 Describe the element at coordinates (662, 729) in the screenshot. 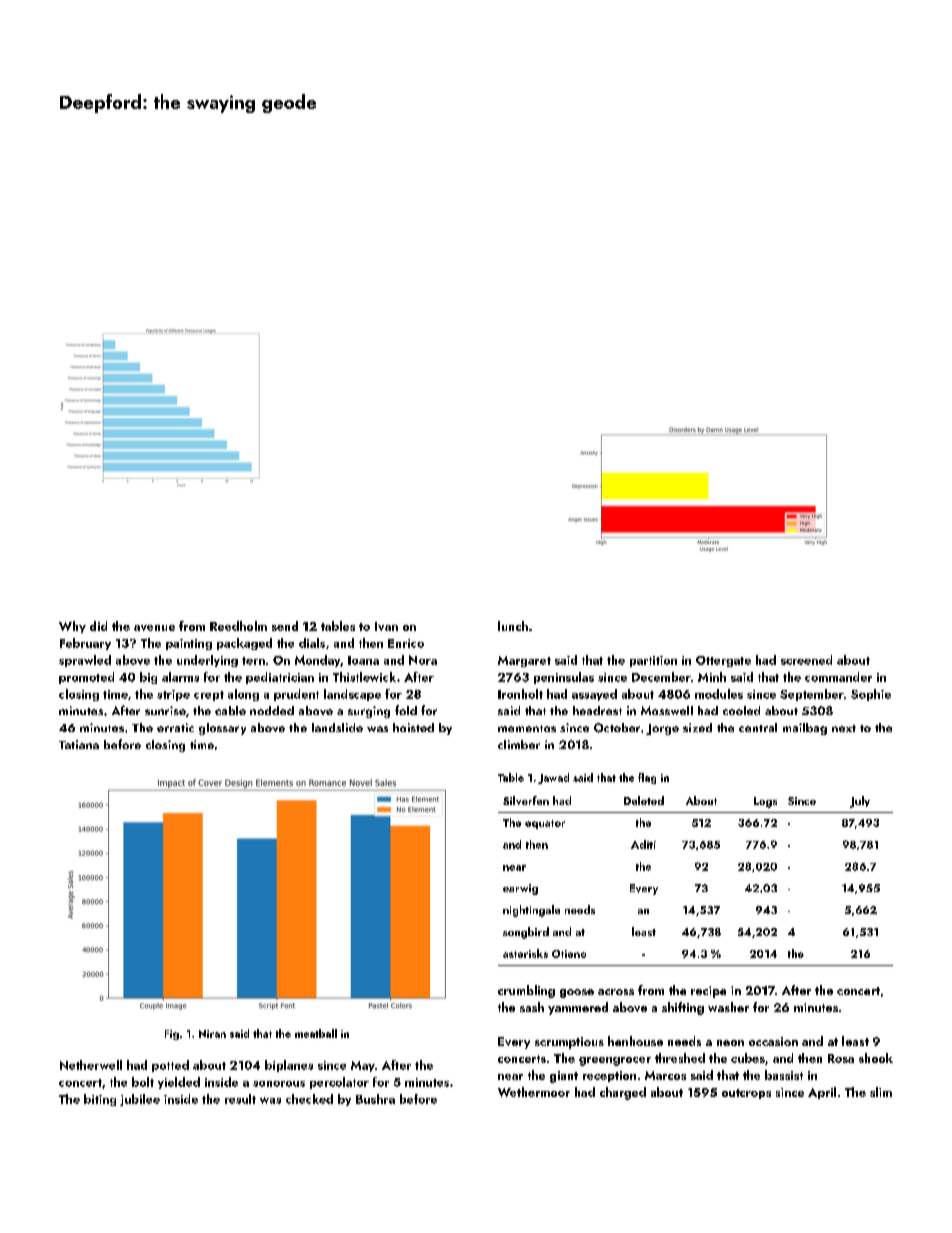

I see `Jorge` at that location.
